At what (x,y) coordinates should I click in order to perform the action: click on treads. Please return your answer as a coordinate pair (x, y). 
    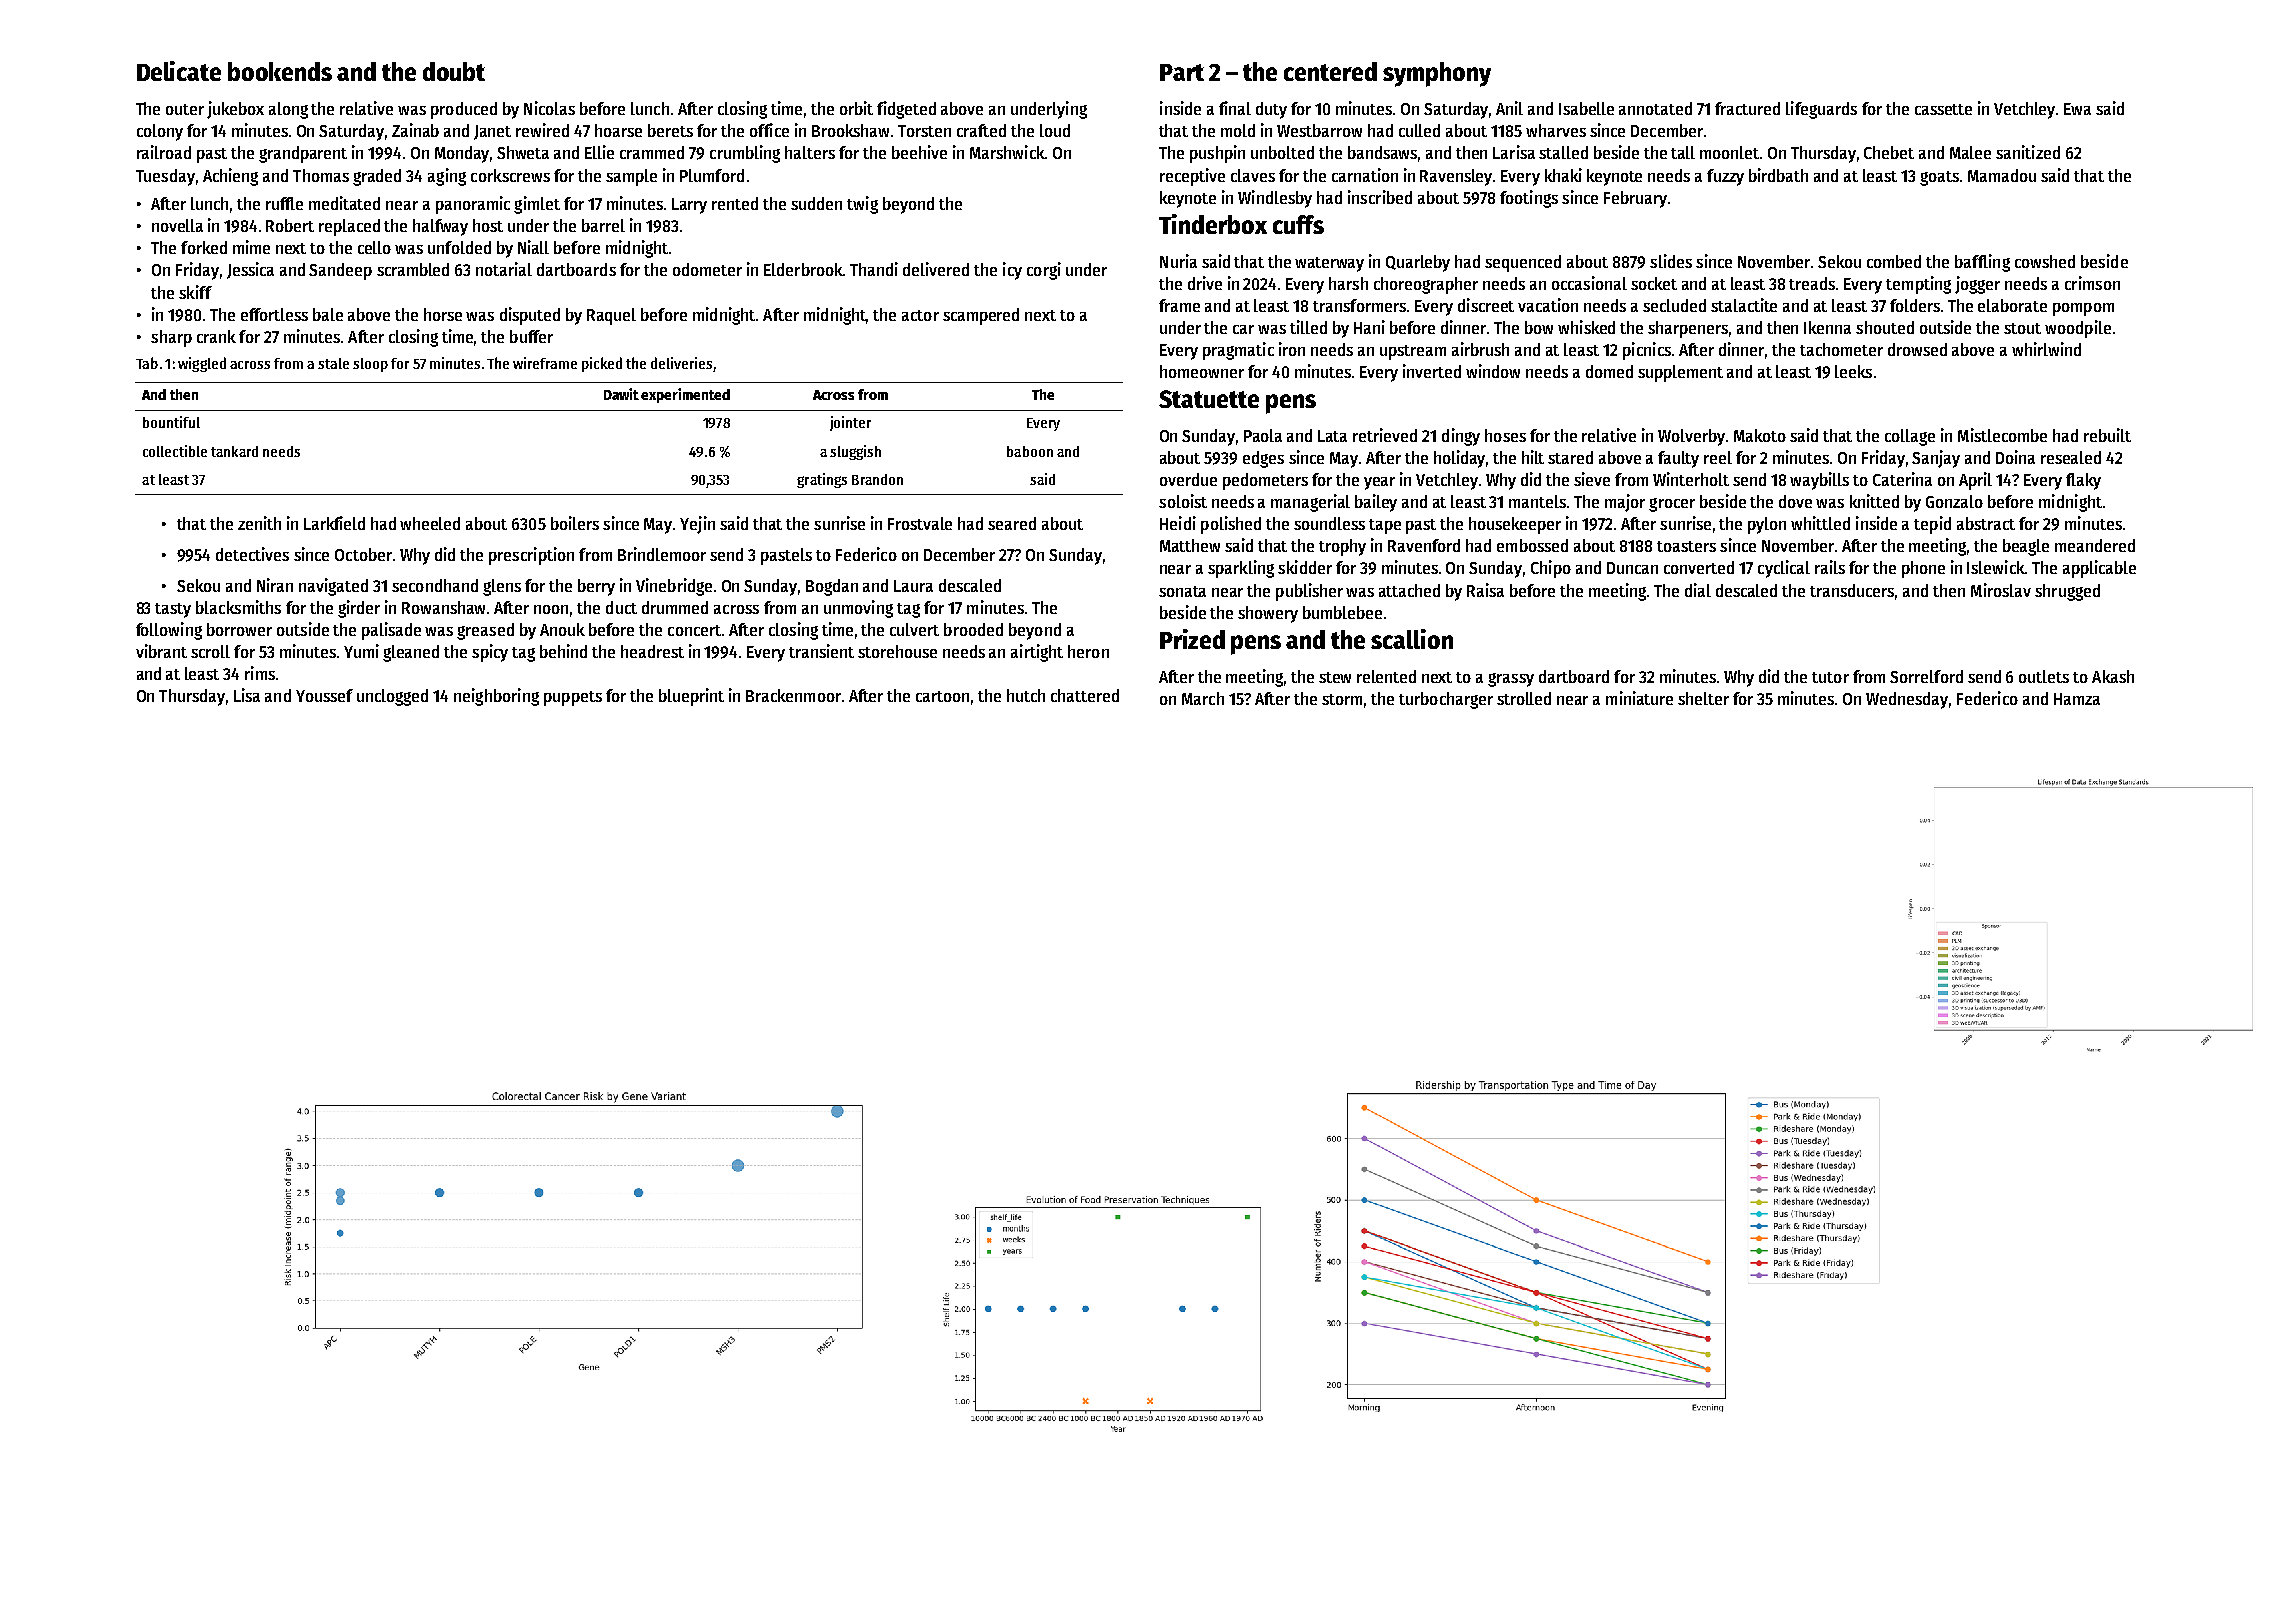
    Looking at the image, I should click on (1812, 283).
